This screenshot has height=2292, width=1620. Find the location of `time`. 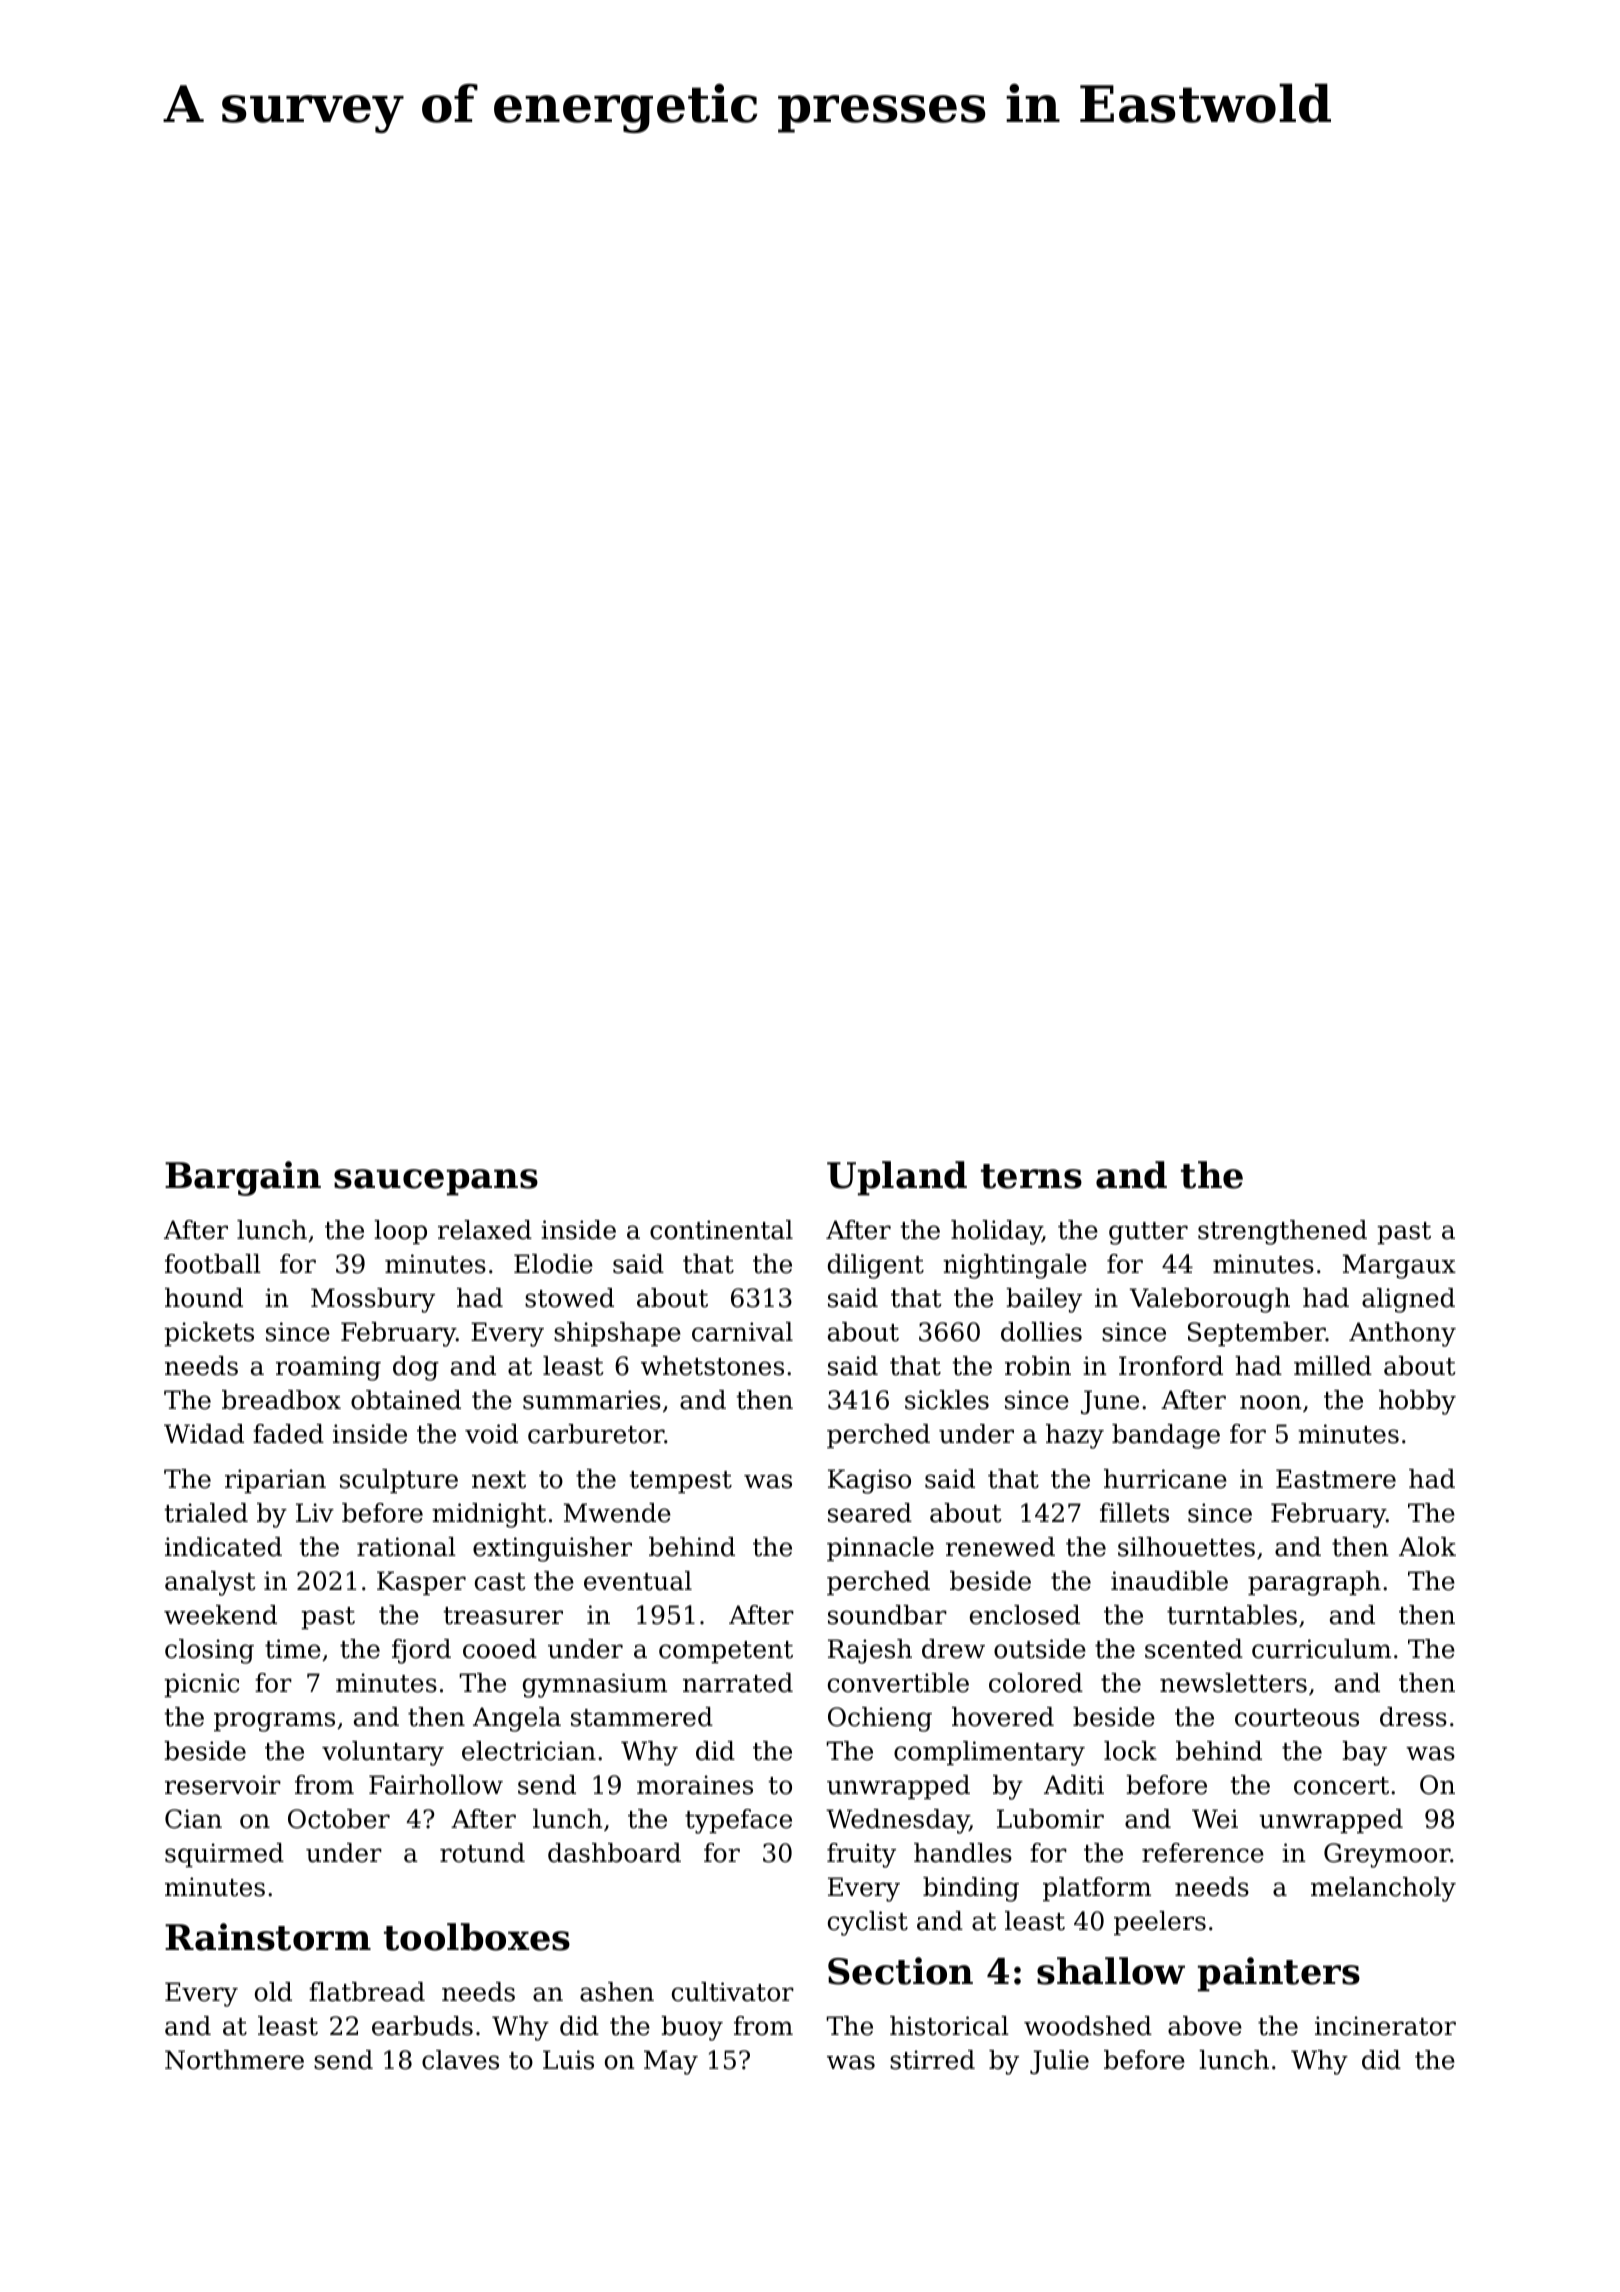

time is located at coordinates (293, 1649).
